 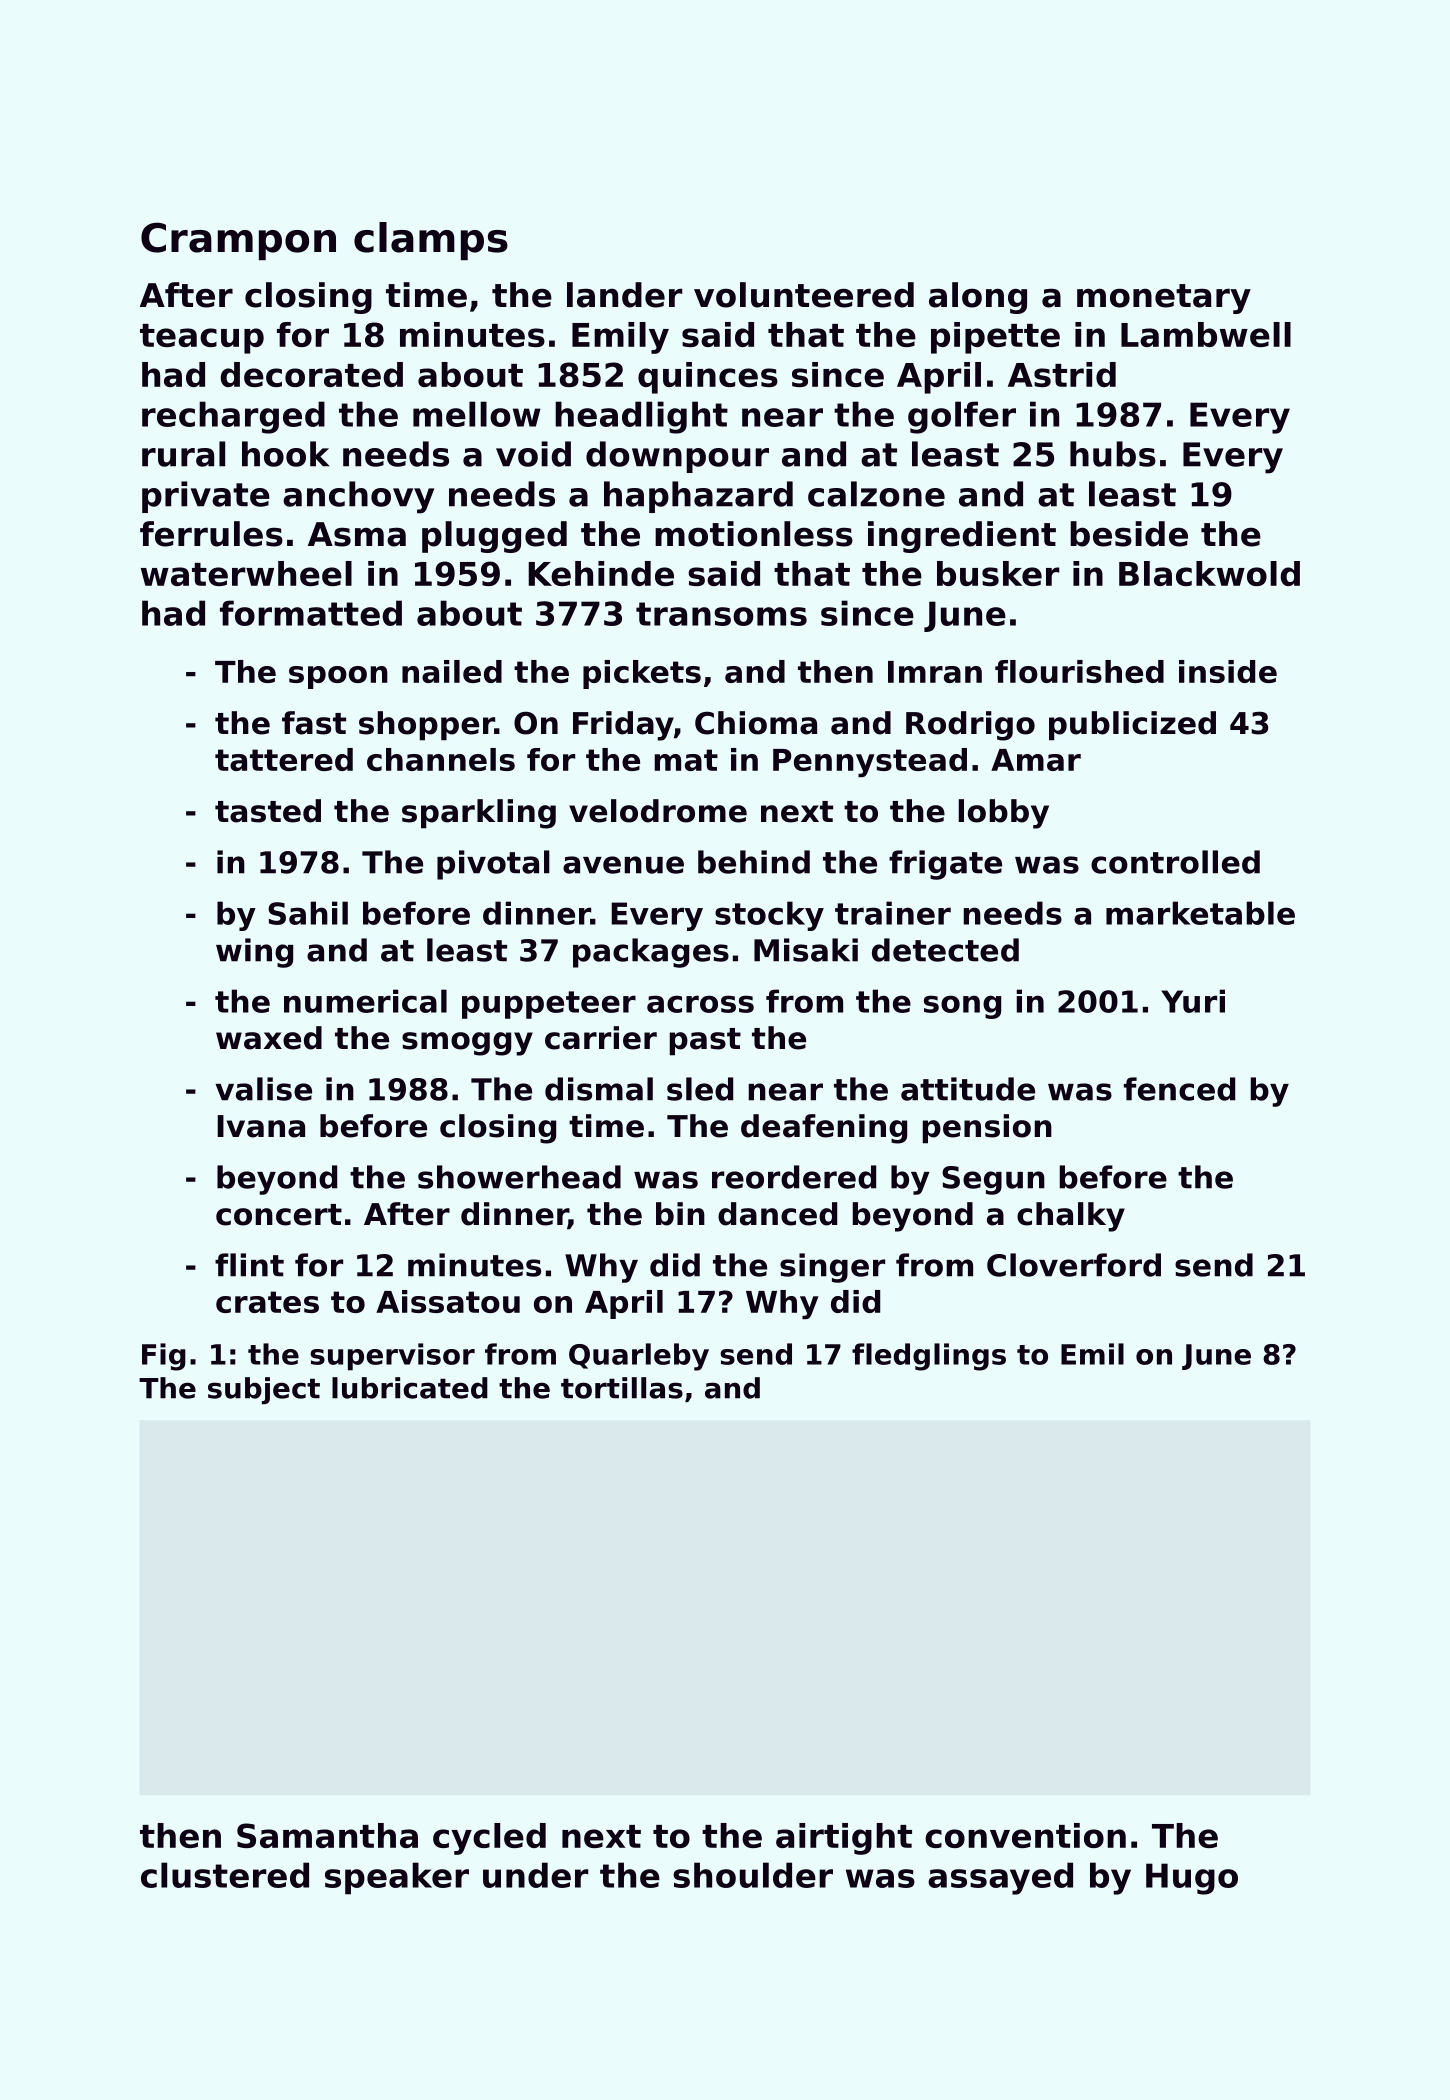 What do you see at coordinates (264, 1390) in the document?
I see `subject` at bounding box center [264, 1390].
